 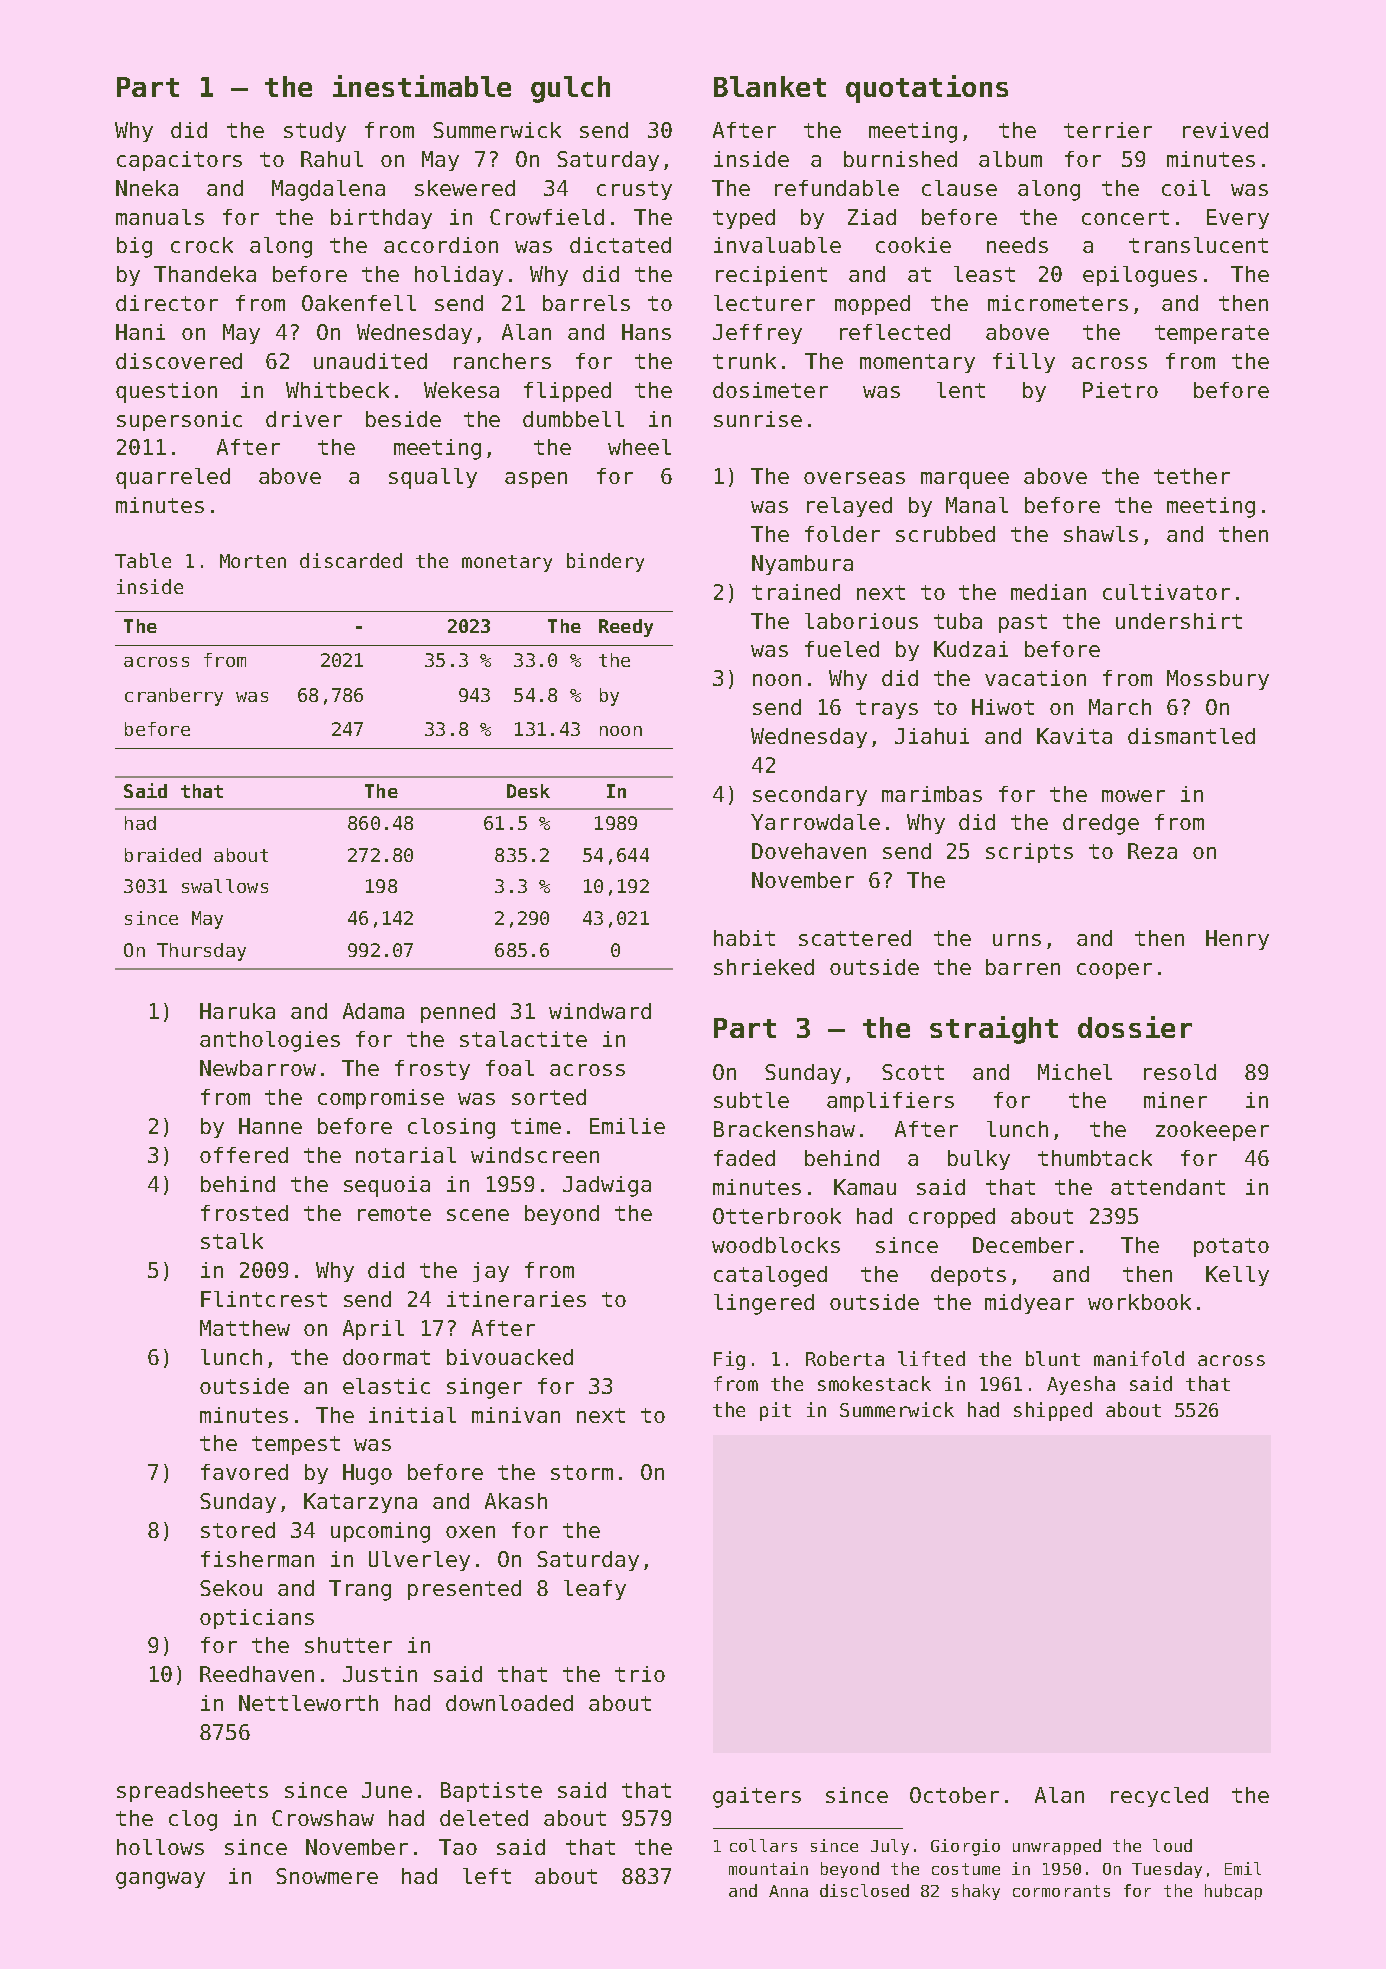 I want to click on monetary, so click(x=507, y=563).
